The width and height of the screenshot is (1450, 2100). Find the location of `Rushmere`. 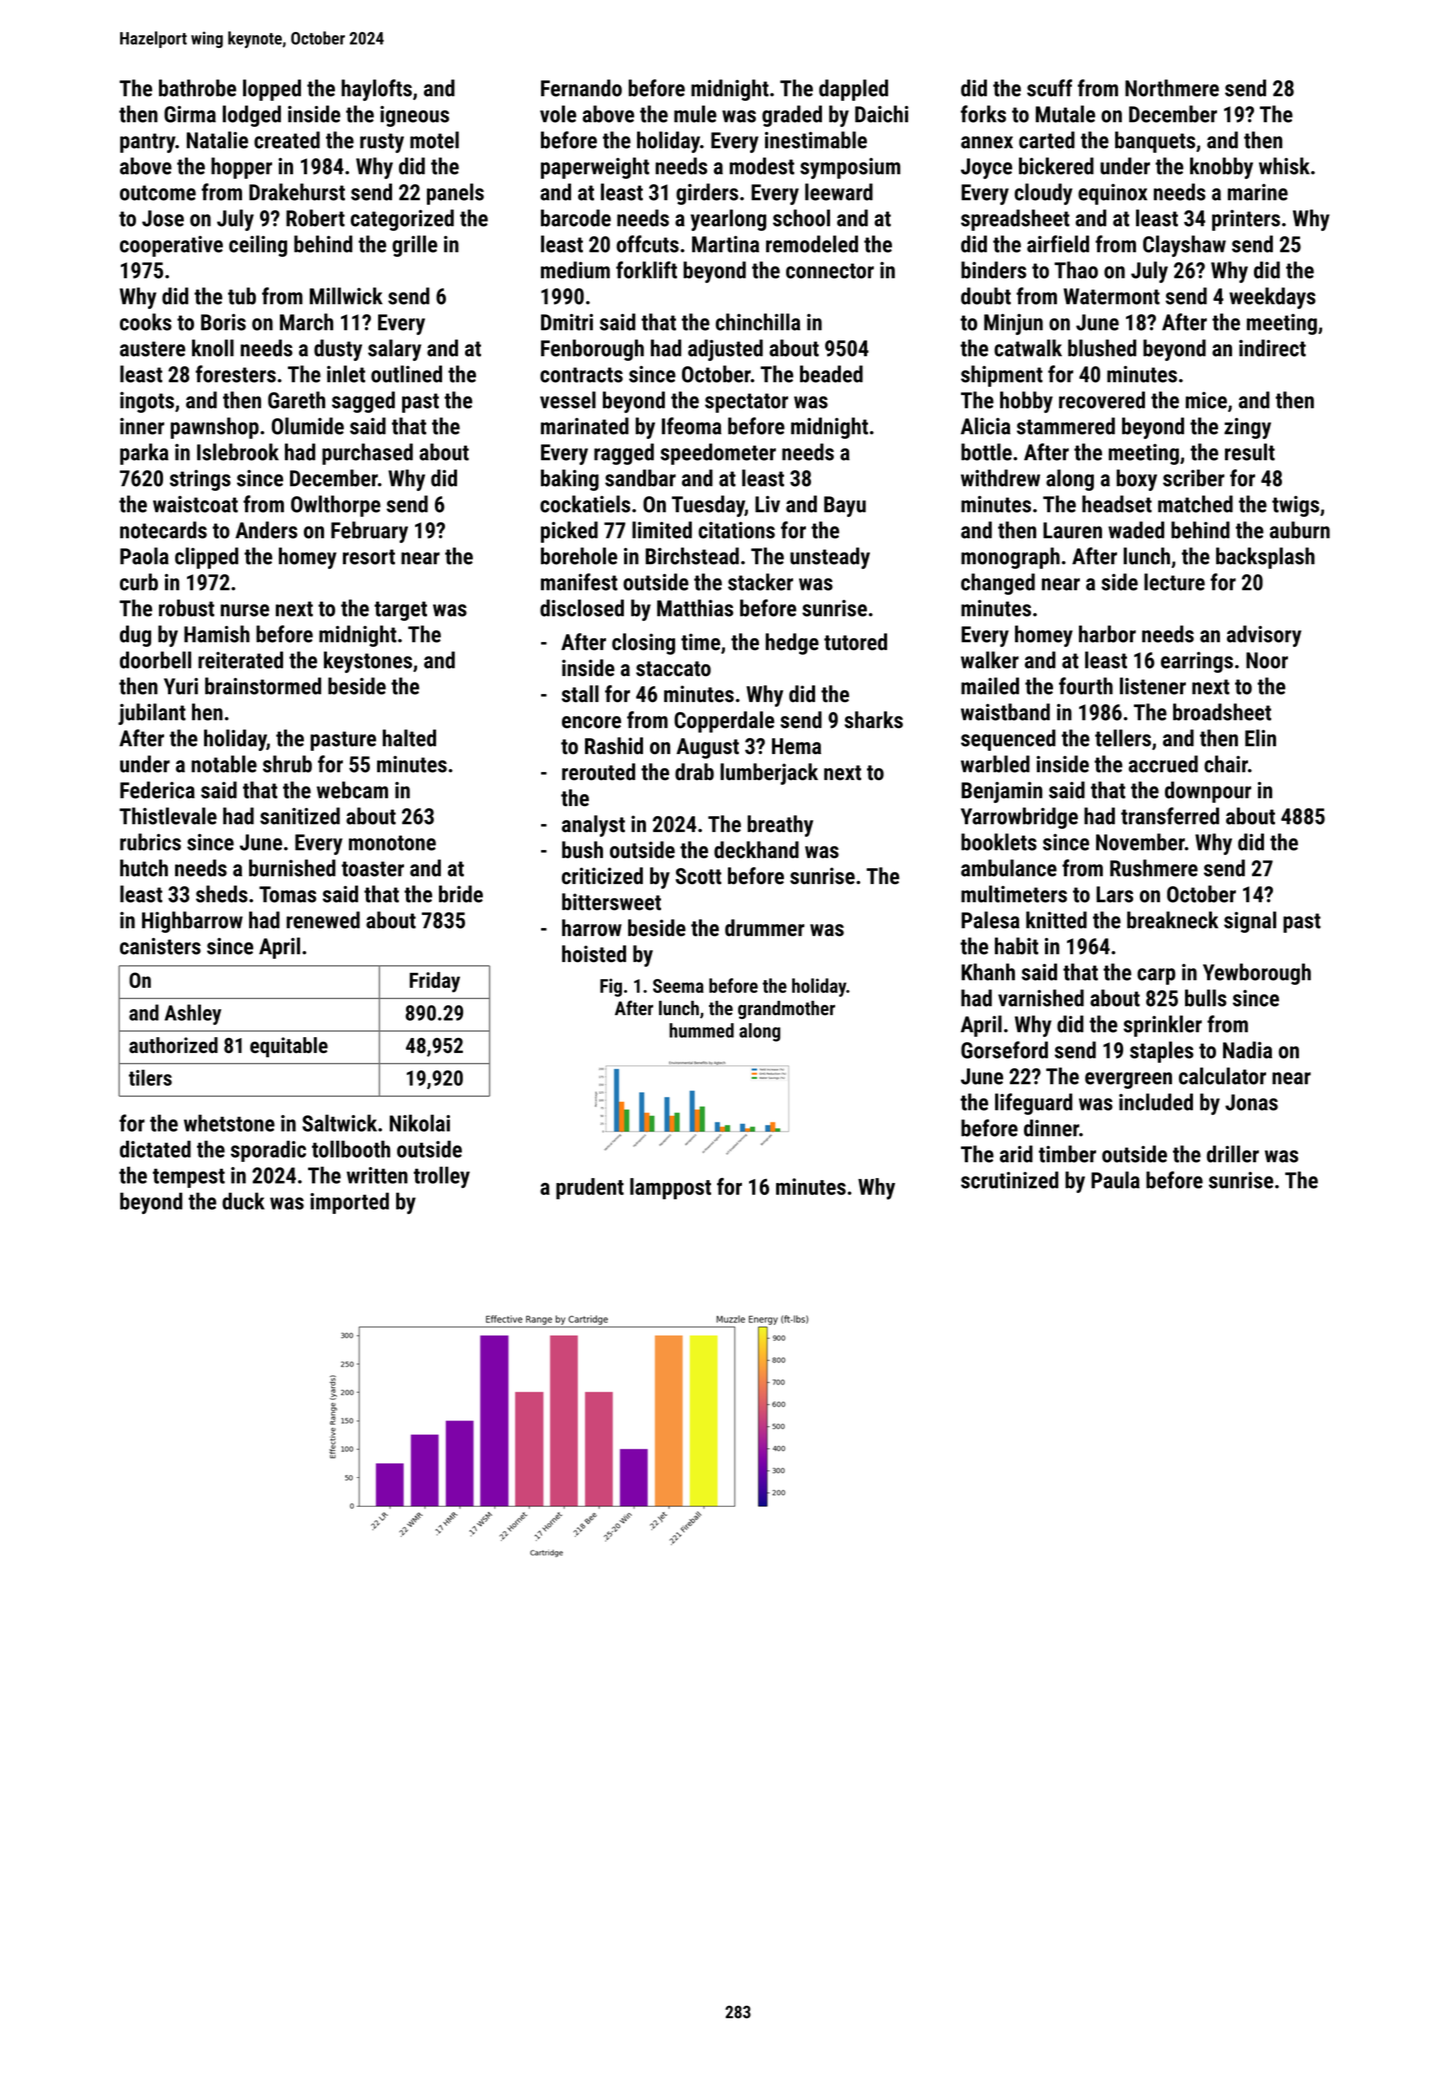

Rushmere is located at coordinates (1154, 868).
